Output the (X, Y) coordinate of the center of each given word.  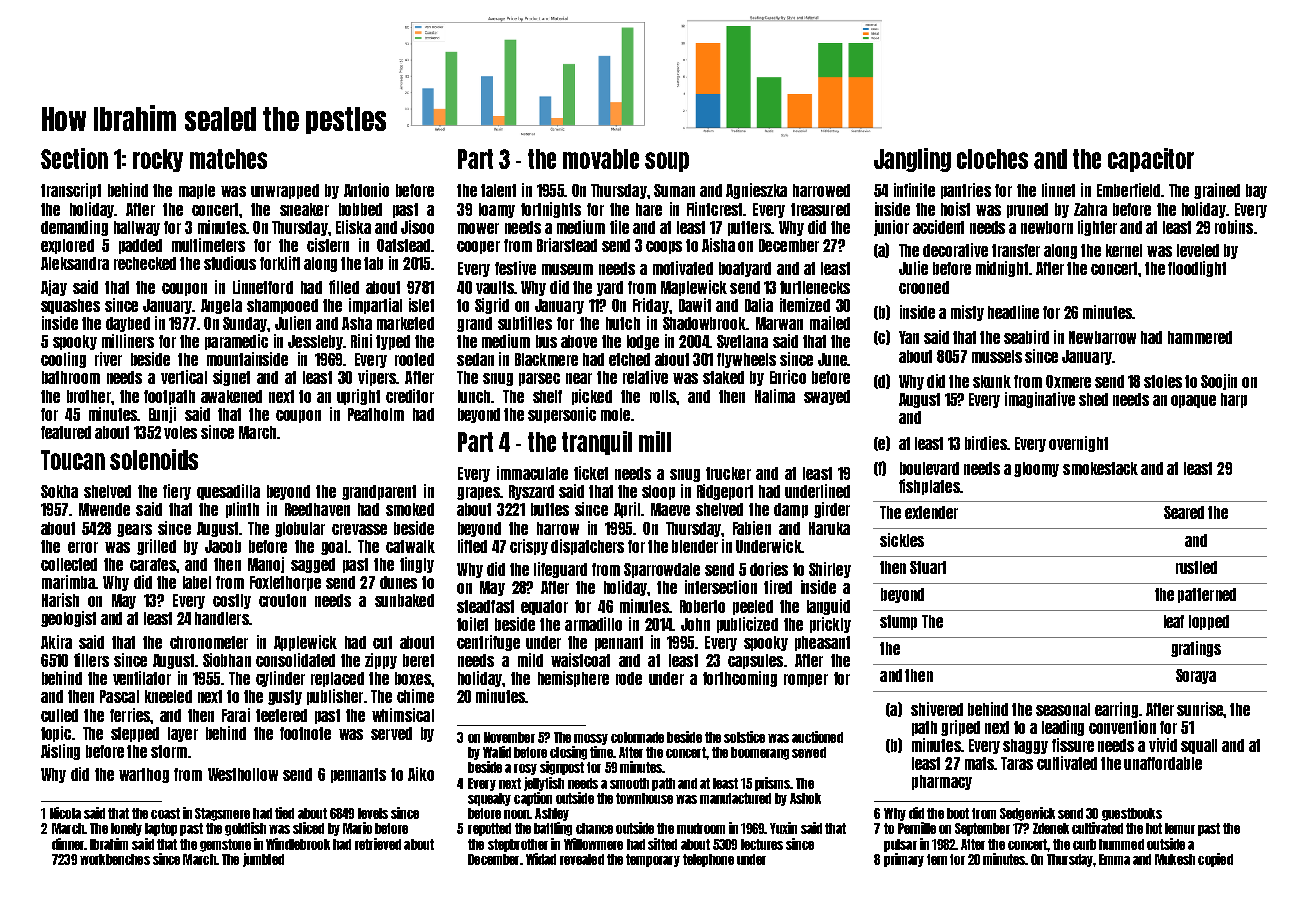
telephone (708, 860)
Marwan (779, 323)
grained (1217, 191)
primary (904, 860)
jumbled (263, 860)
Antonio (366, 190)
